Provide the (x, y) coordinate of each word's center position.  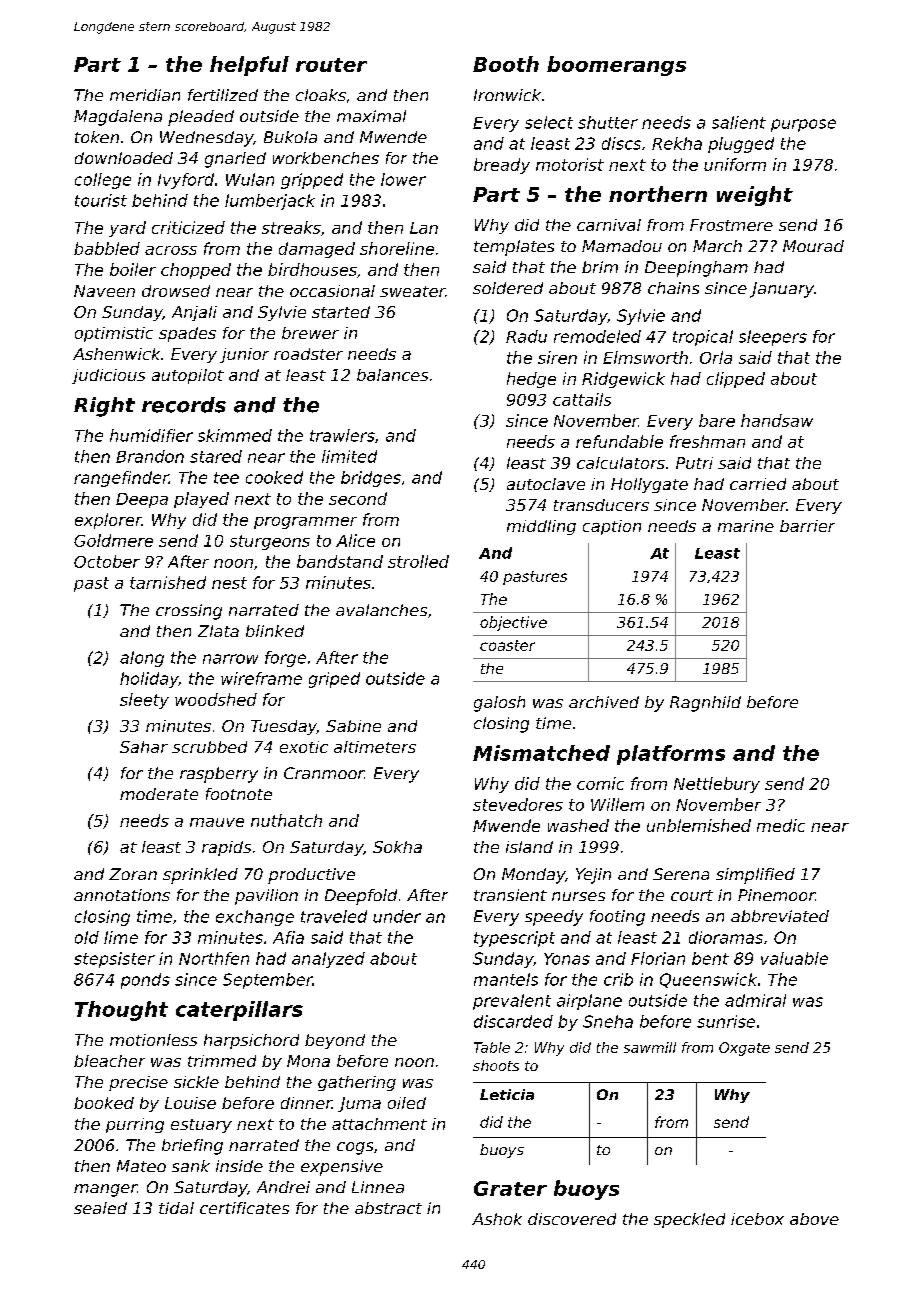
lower (403, 179)
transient (510, 895)
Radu (526, 336)
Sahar (144, 747)
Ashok (497, 1219)
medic (781, 825)
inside (239, 1166)
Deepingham (696, 269)
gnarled (235, 160)
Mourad (813, 246)
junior (244, 355)
